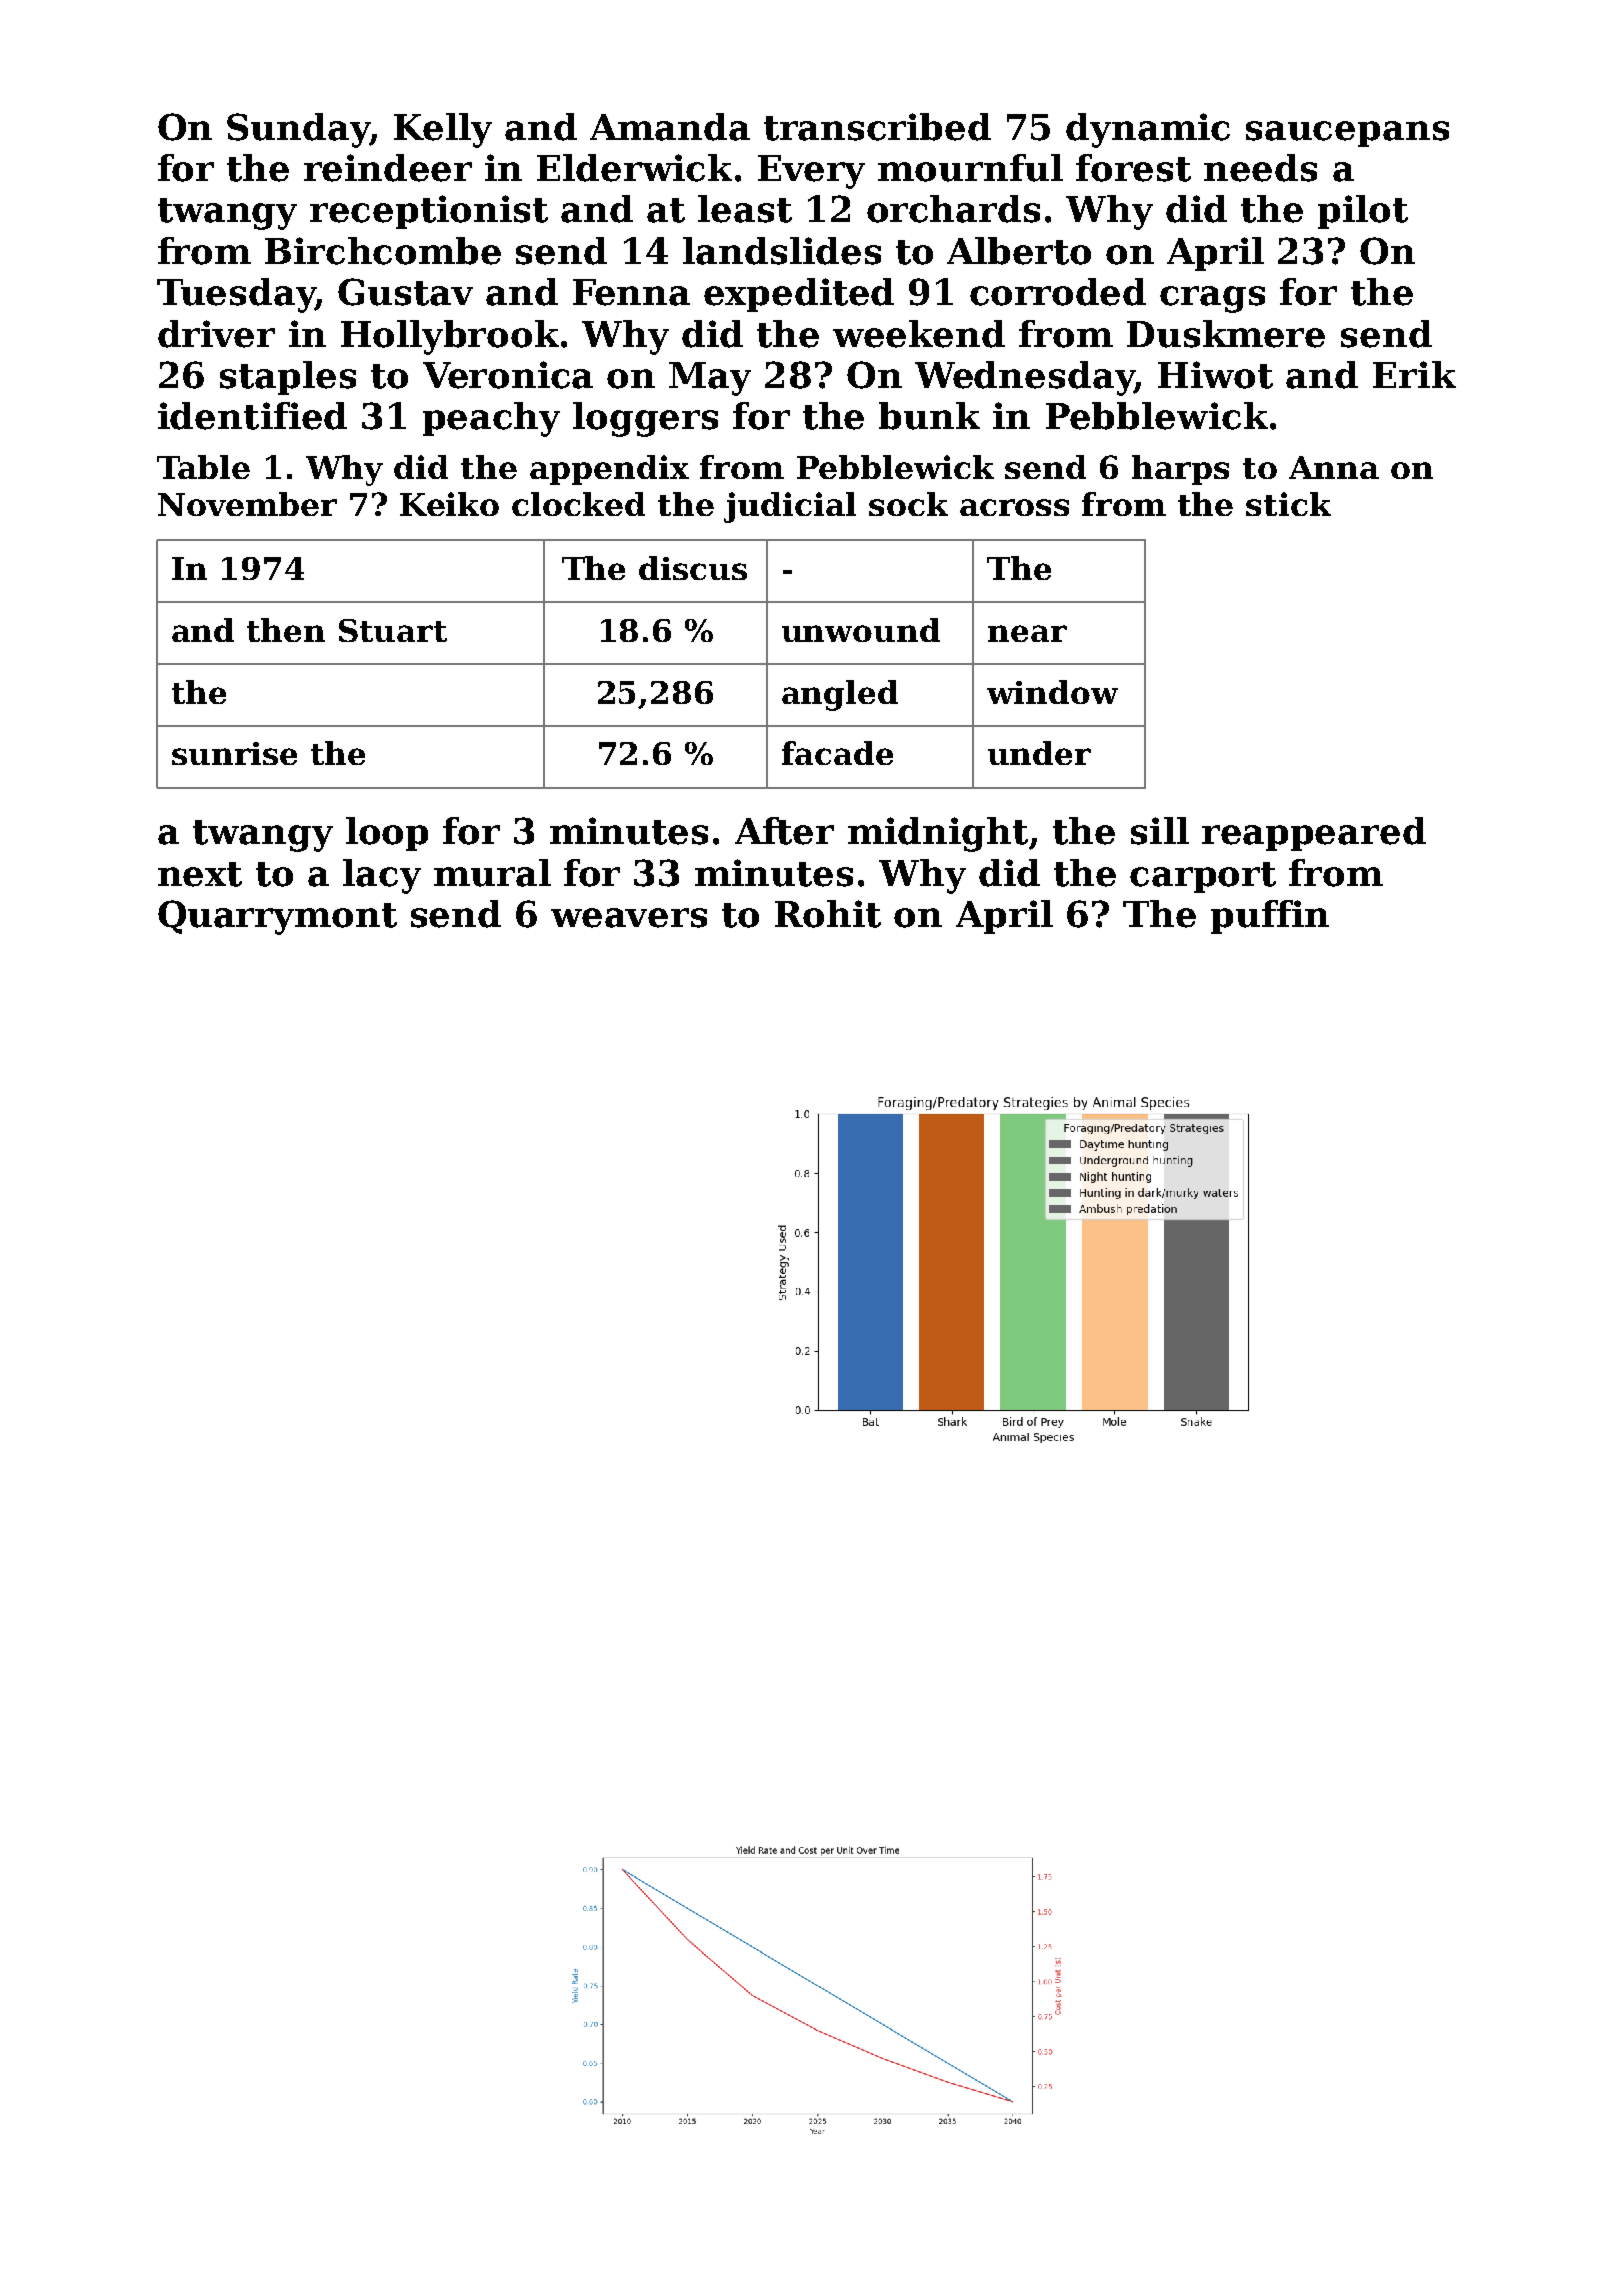  Describe the element at coordinates (877, 127) in the page. I see `transcribed` at that location.
